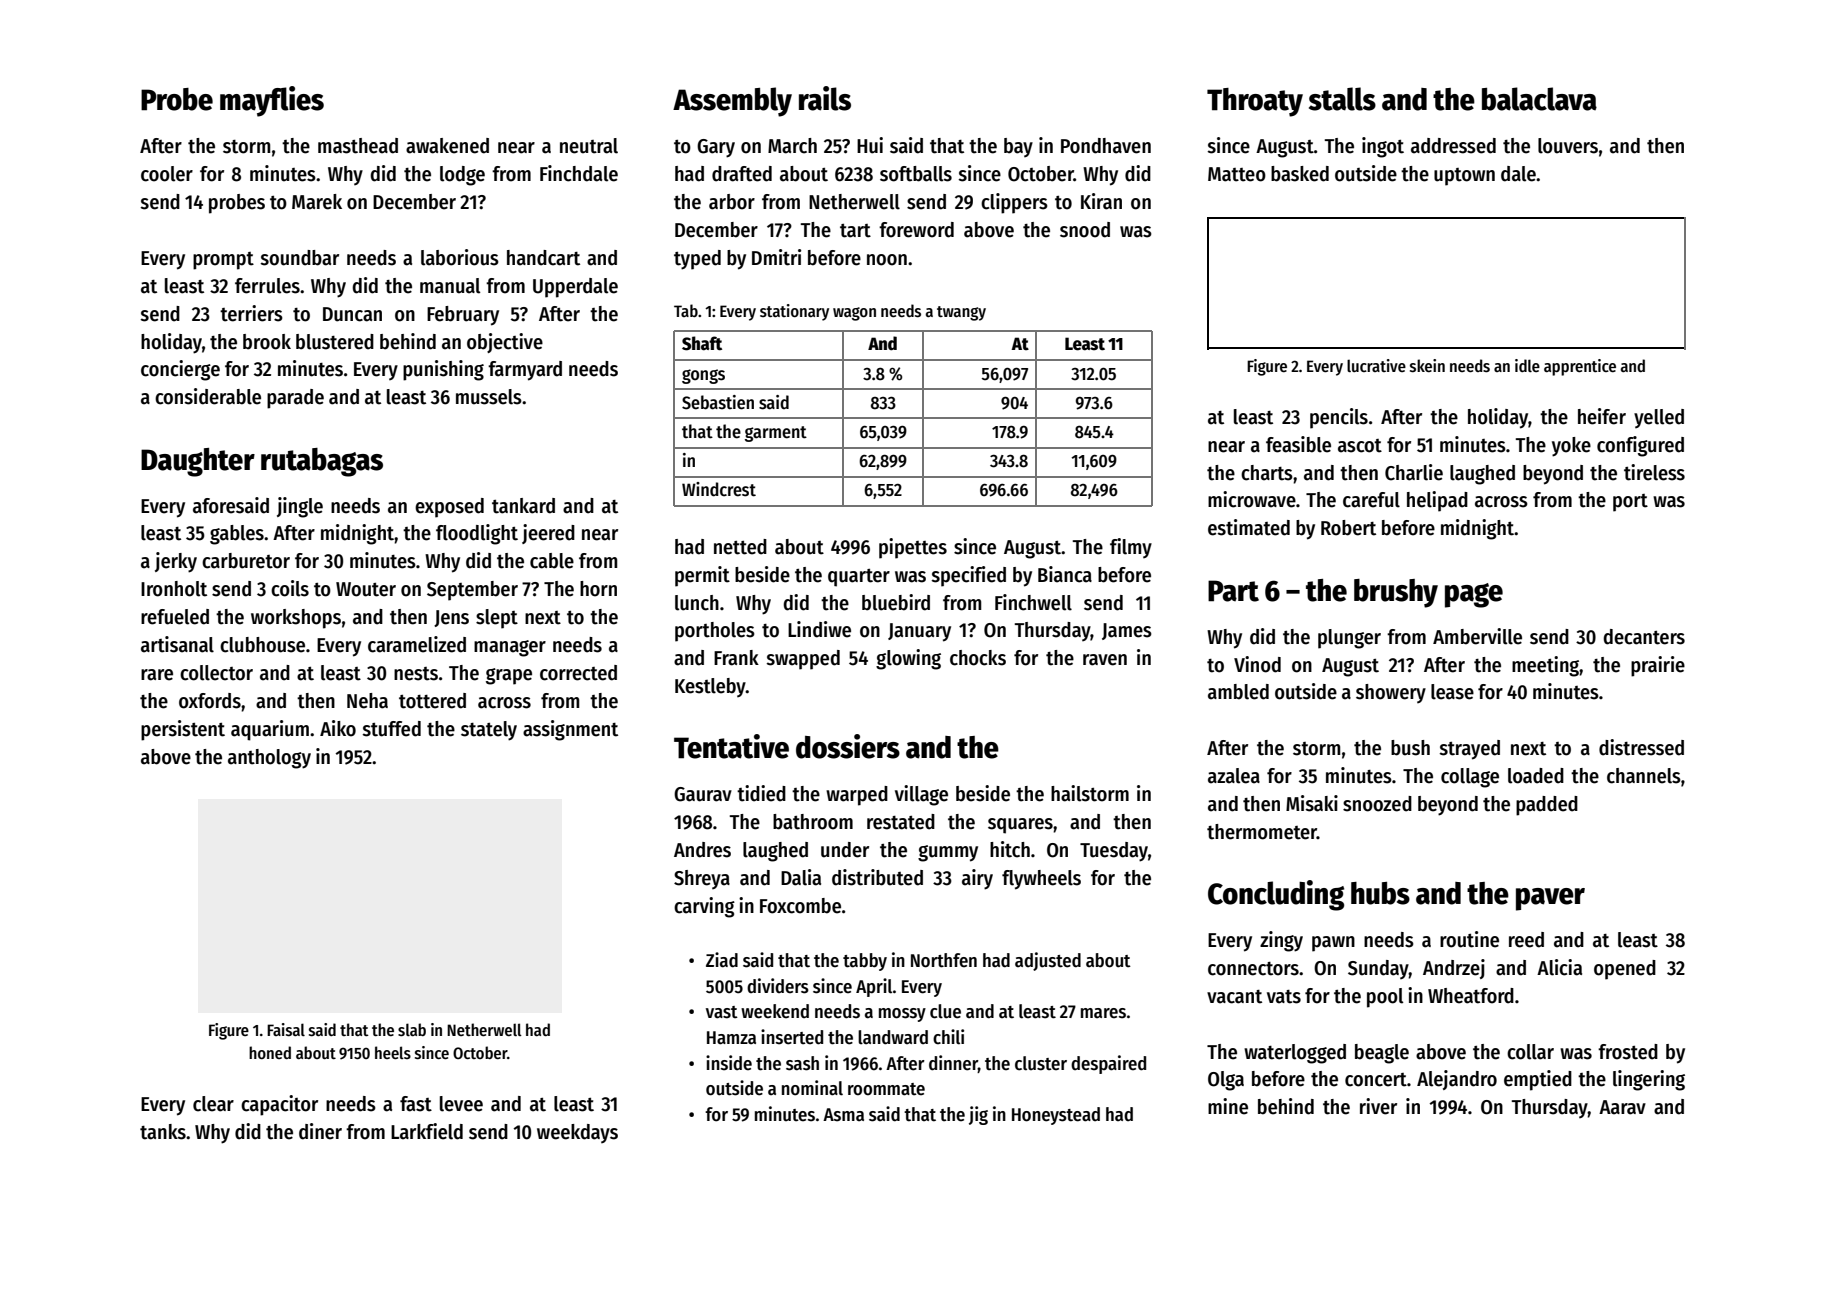 This screenshot has width=1826, height=1291. What do you see at coordinates (961, 313) in the screenshot?
I see `twangy` at bounding box center [961, 313].
